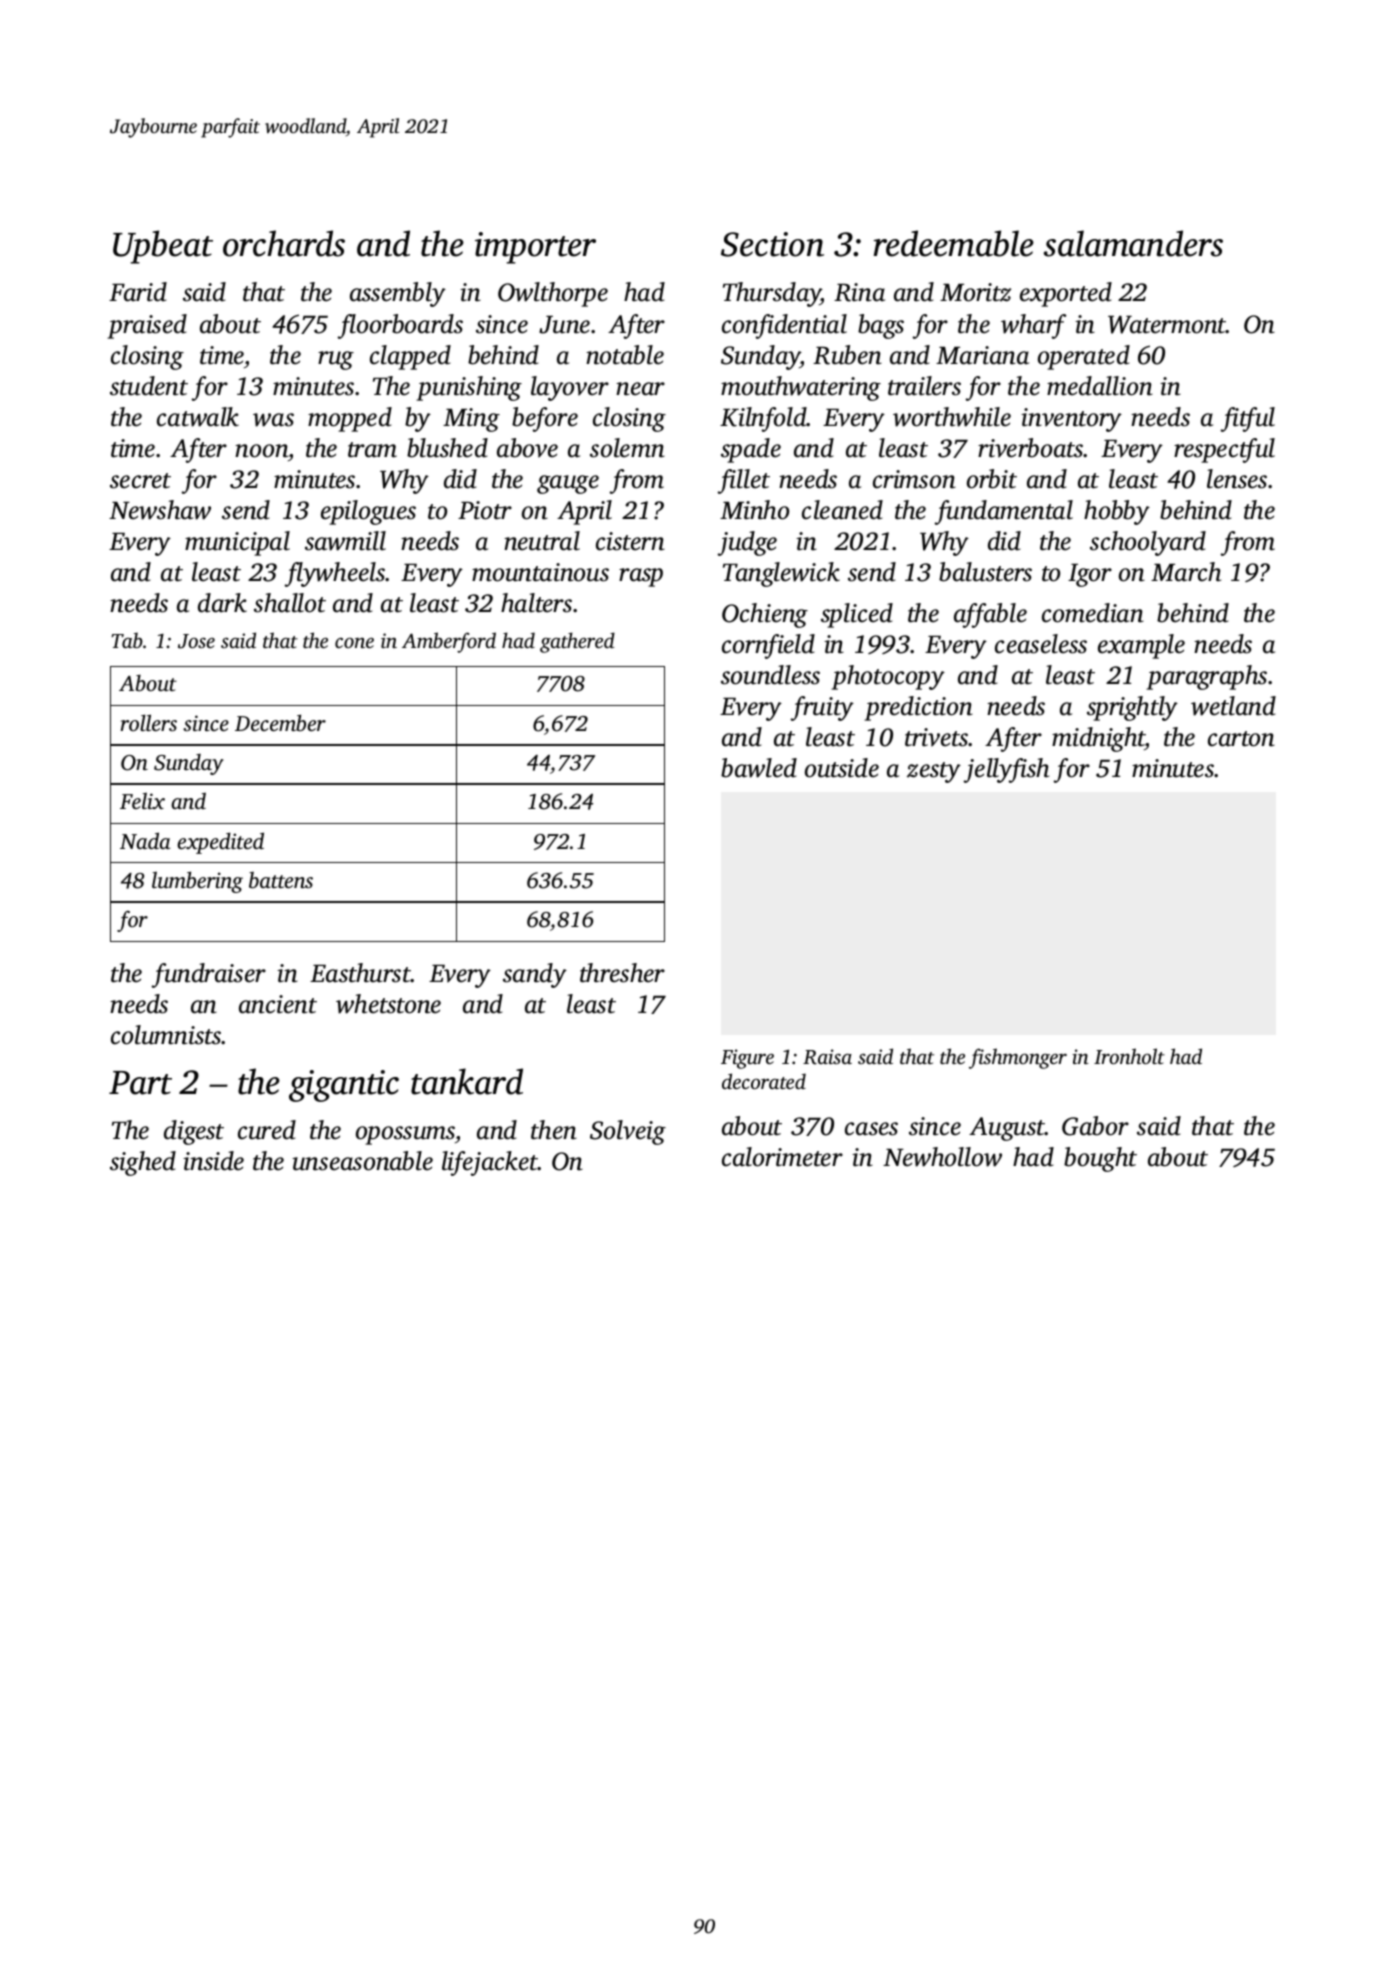 Image resolution: width=1386 pixels, height=1969 pixels. I want to click on Ironholt, so click(1129, 1056).
